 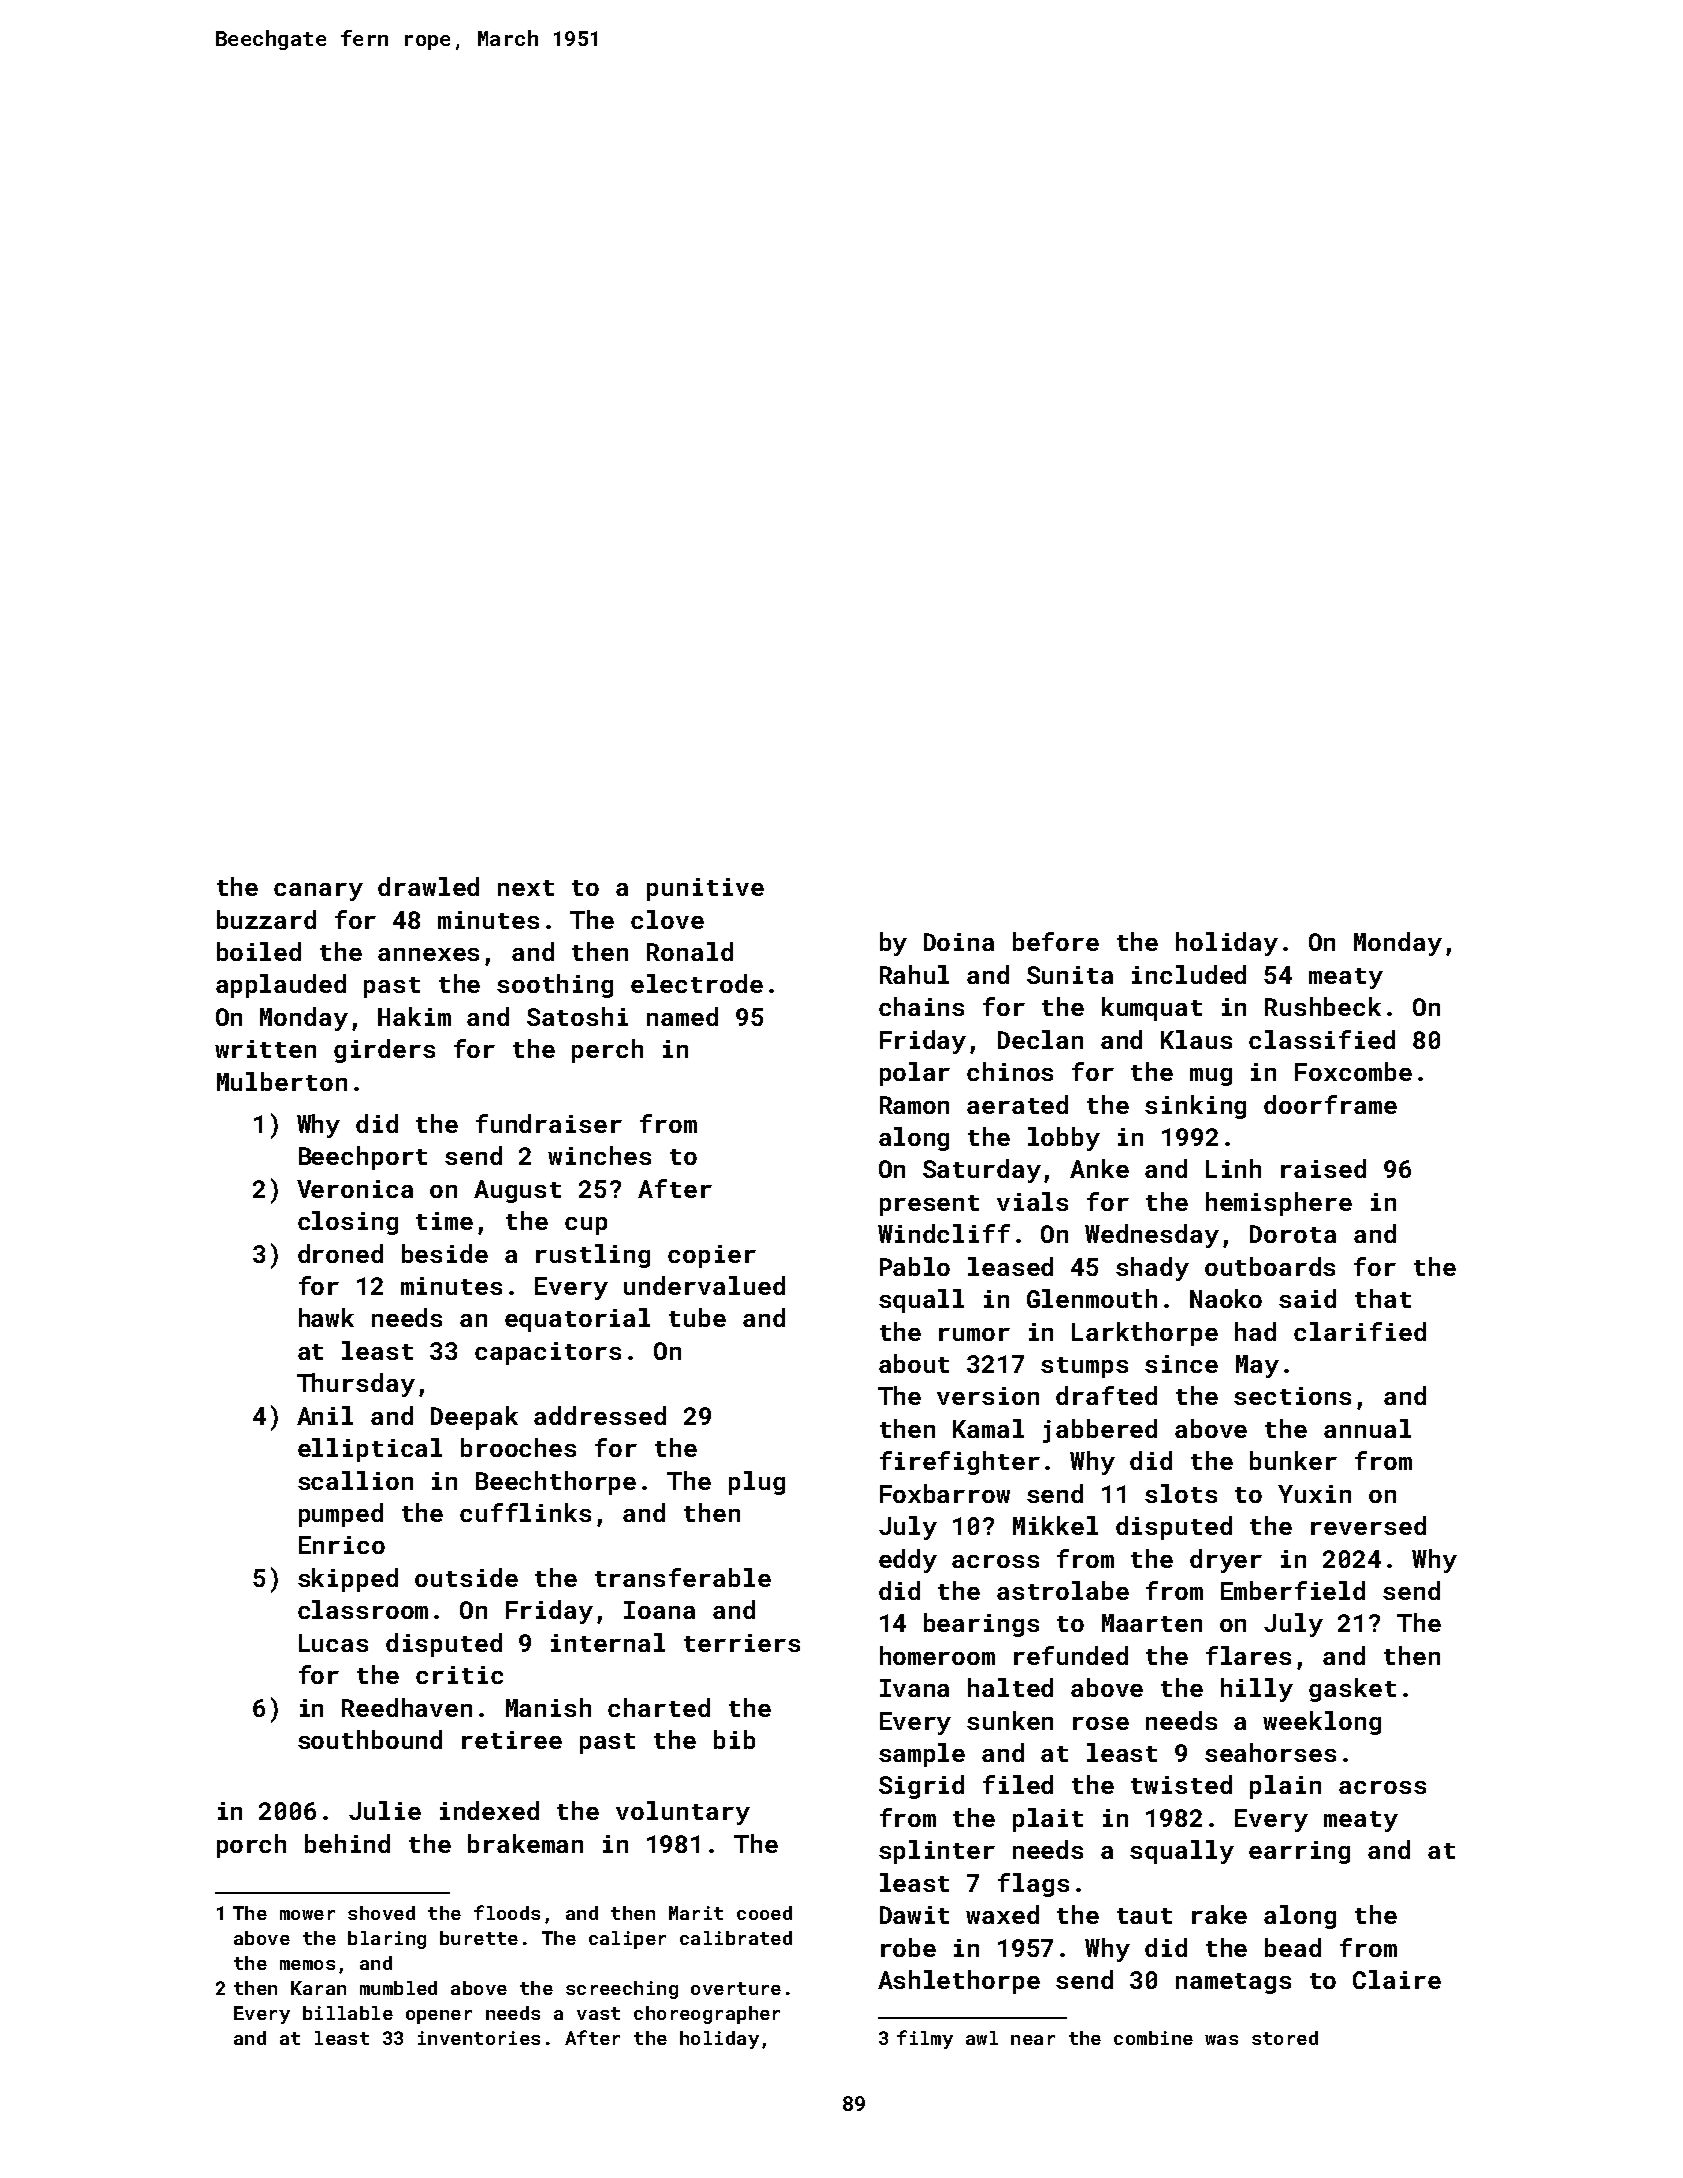 I want to click on Emberfield, so click(x=1293, y=1590).
